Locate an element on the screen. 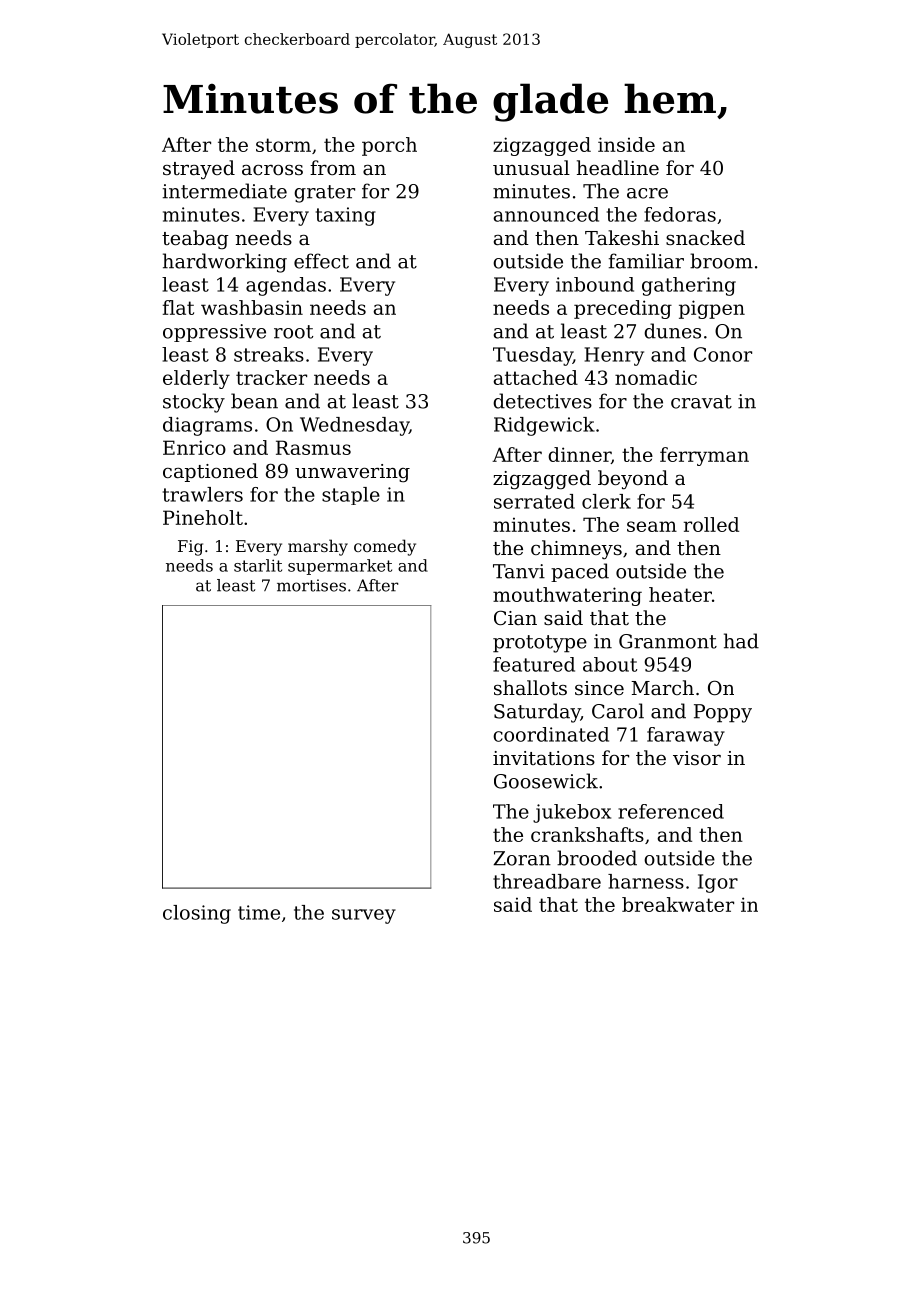 This screenshot has width=924, height=1311. survey is located at coordinates (364, 916).
